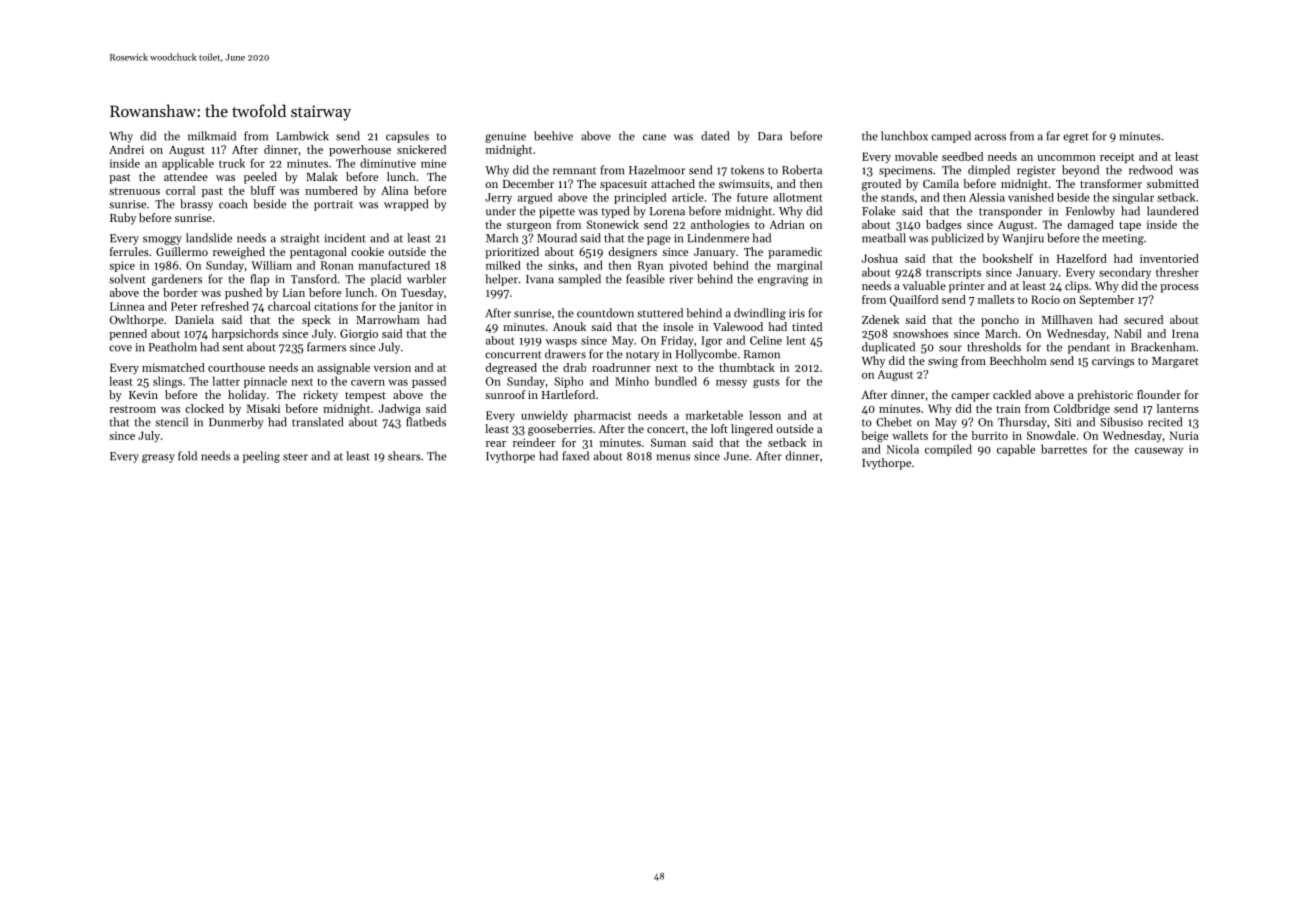 This image has height=924, width=1308. Describe the element at coordinates (245, 334) in the image. I see `harpsichords` at that location.
